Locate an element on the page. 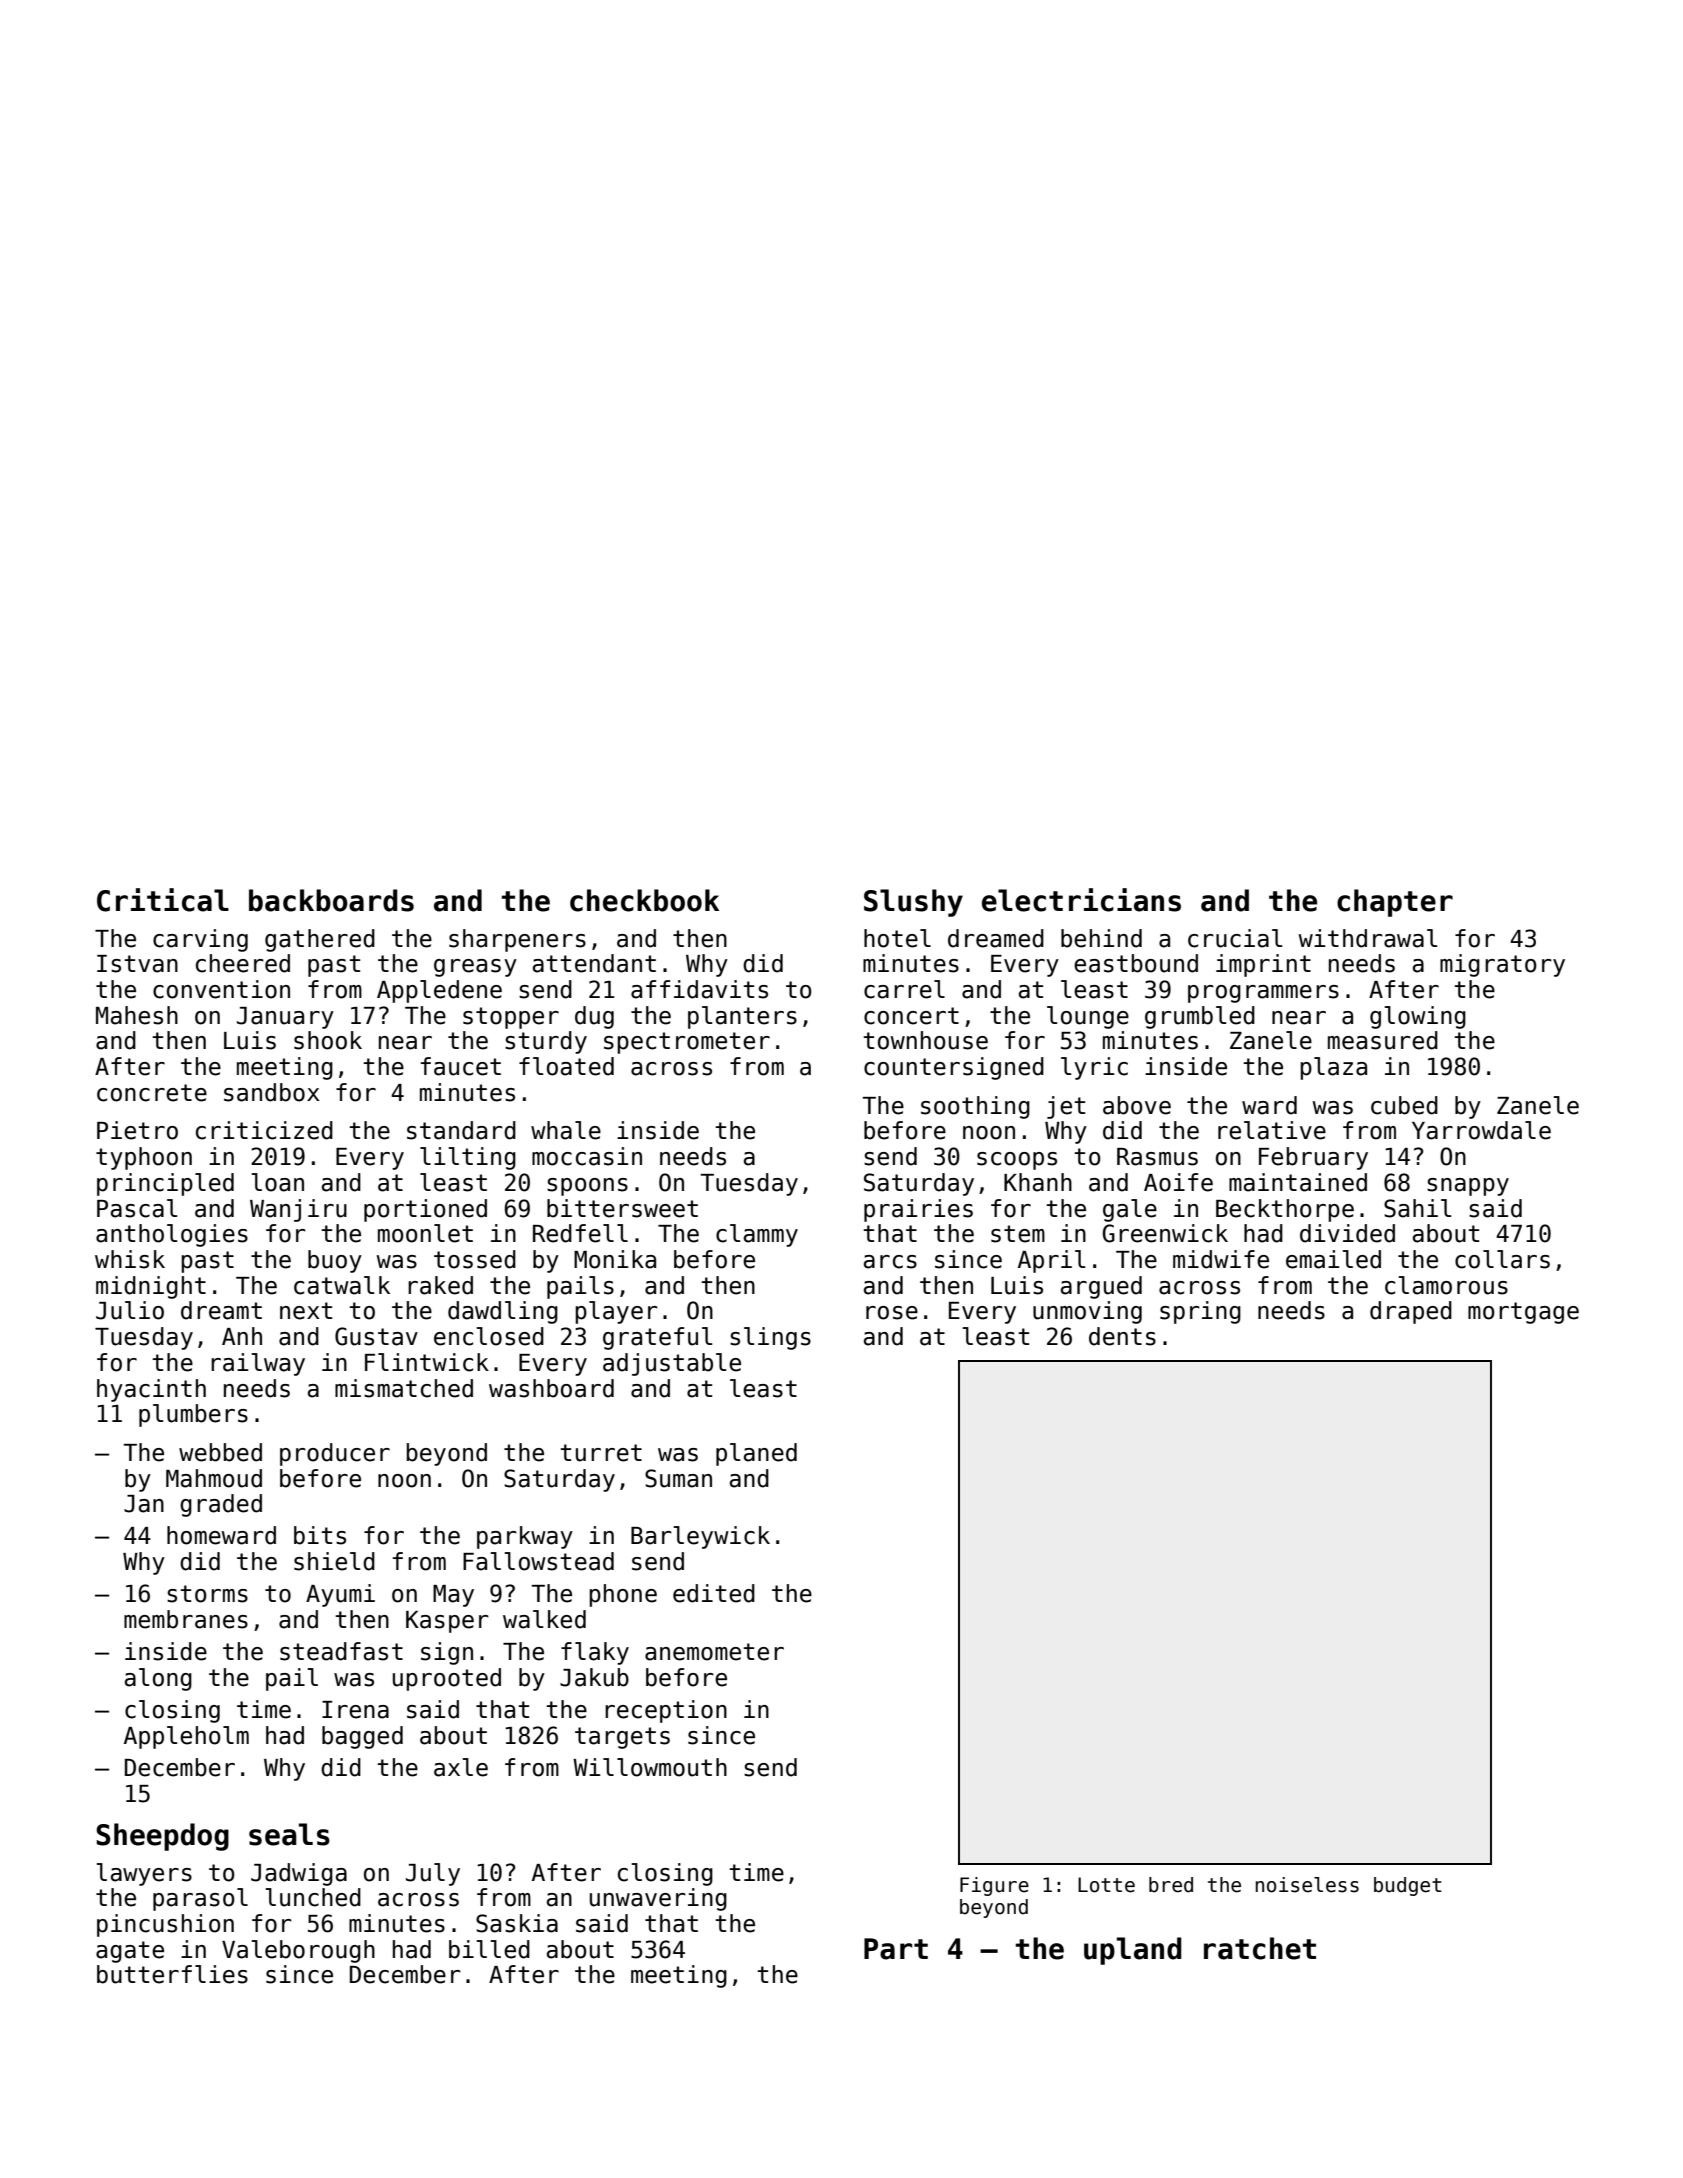  backboards is located at coordinates (331, 900).
